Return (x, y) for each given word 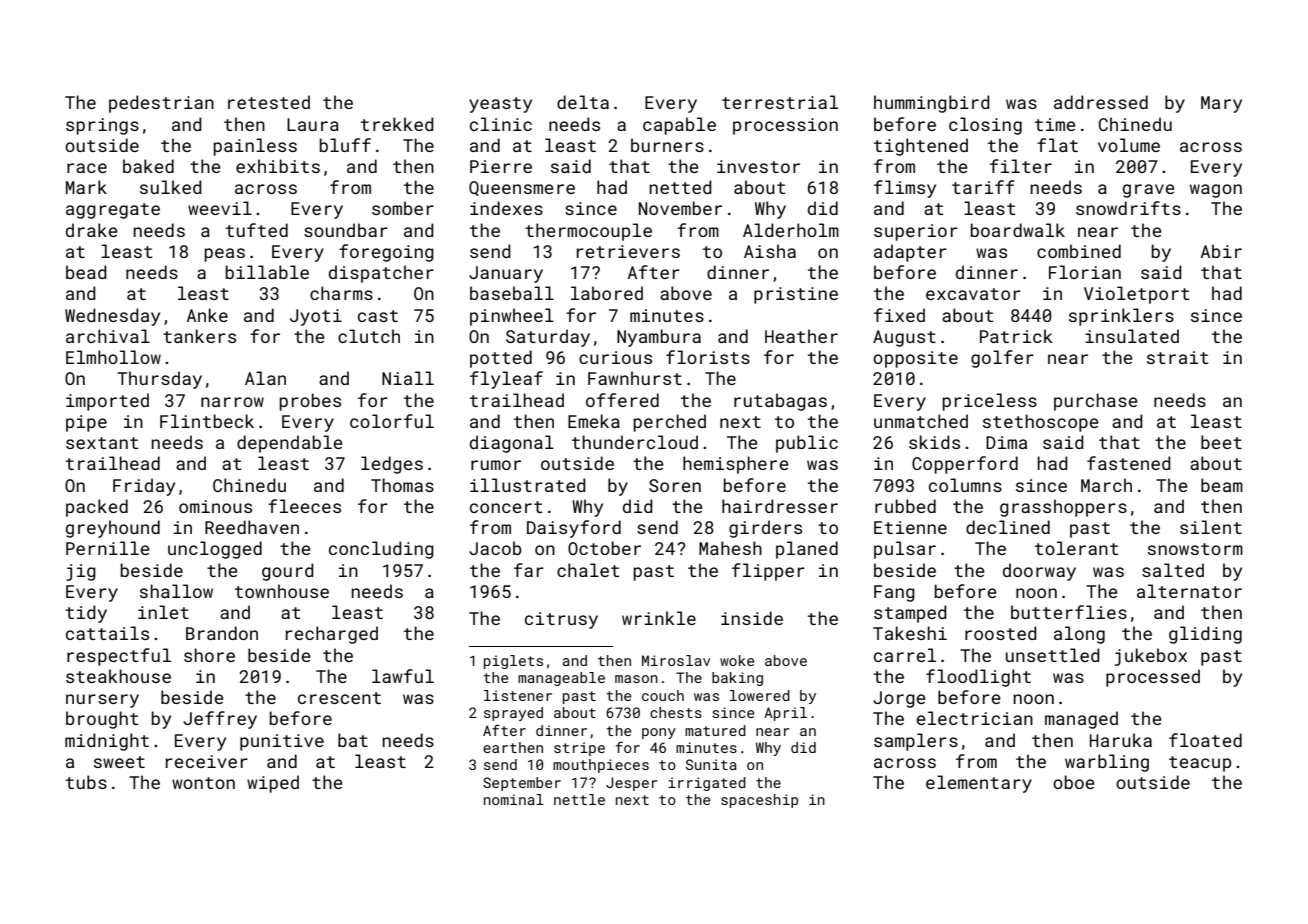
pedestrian (161, 104)
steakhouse (118, 676)
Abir (1221, 251)
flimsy (905, 189)
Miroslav (676, 660)
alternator (1189, 591)
